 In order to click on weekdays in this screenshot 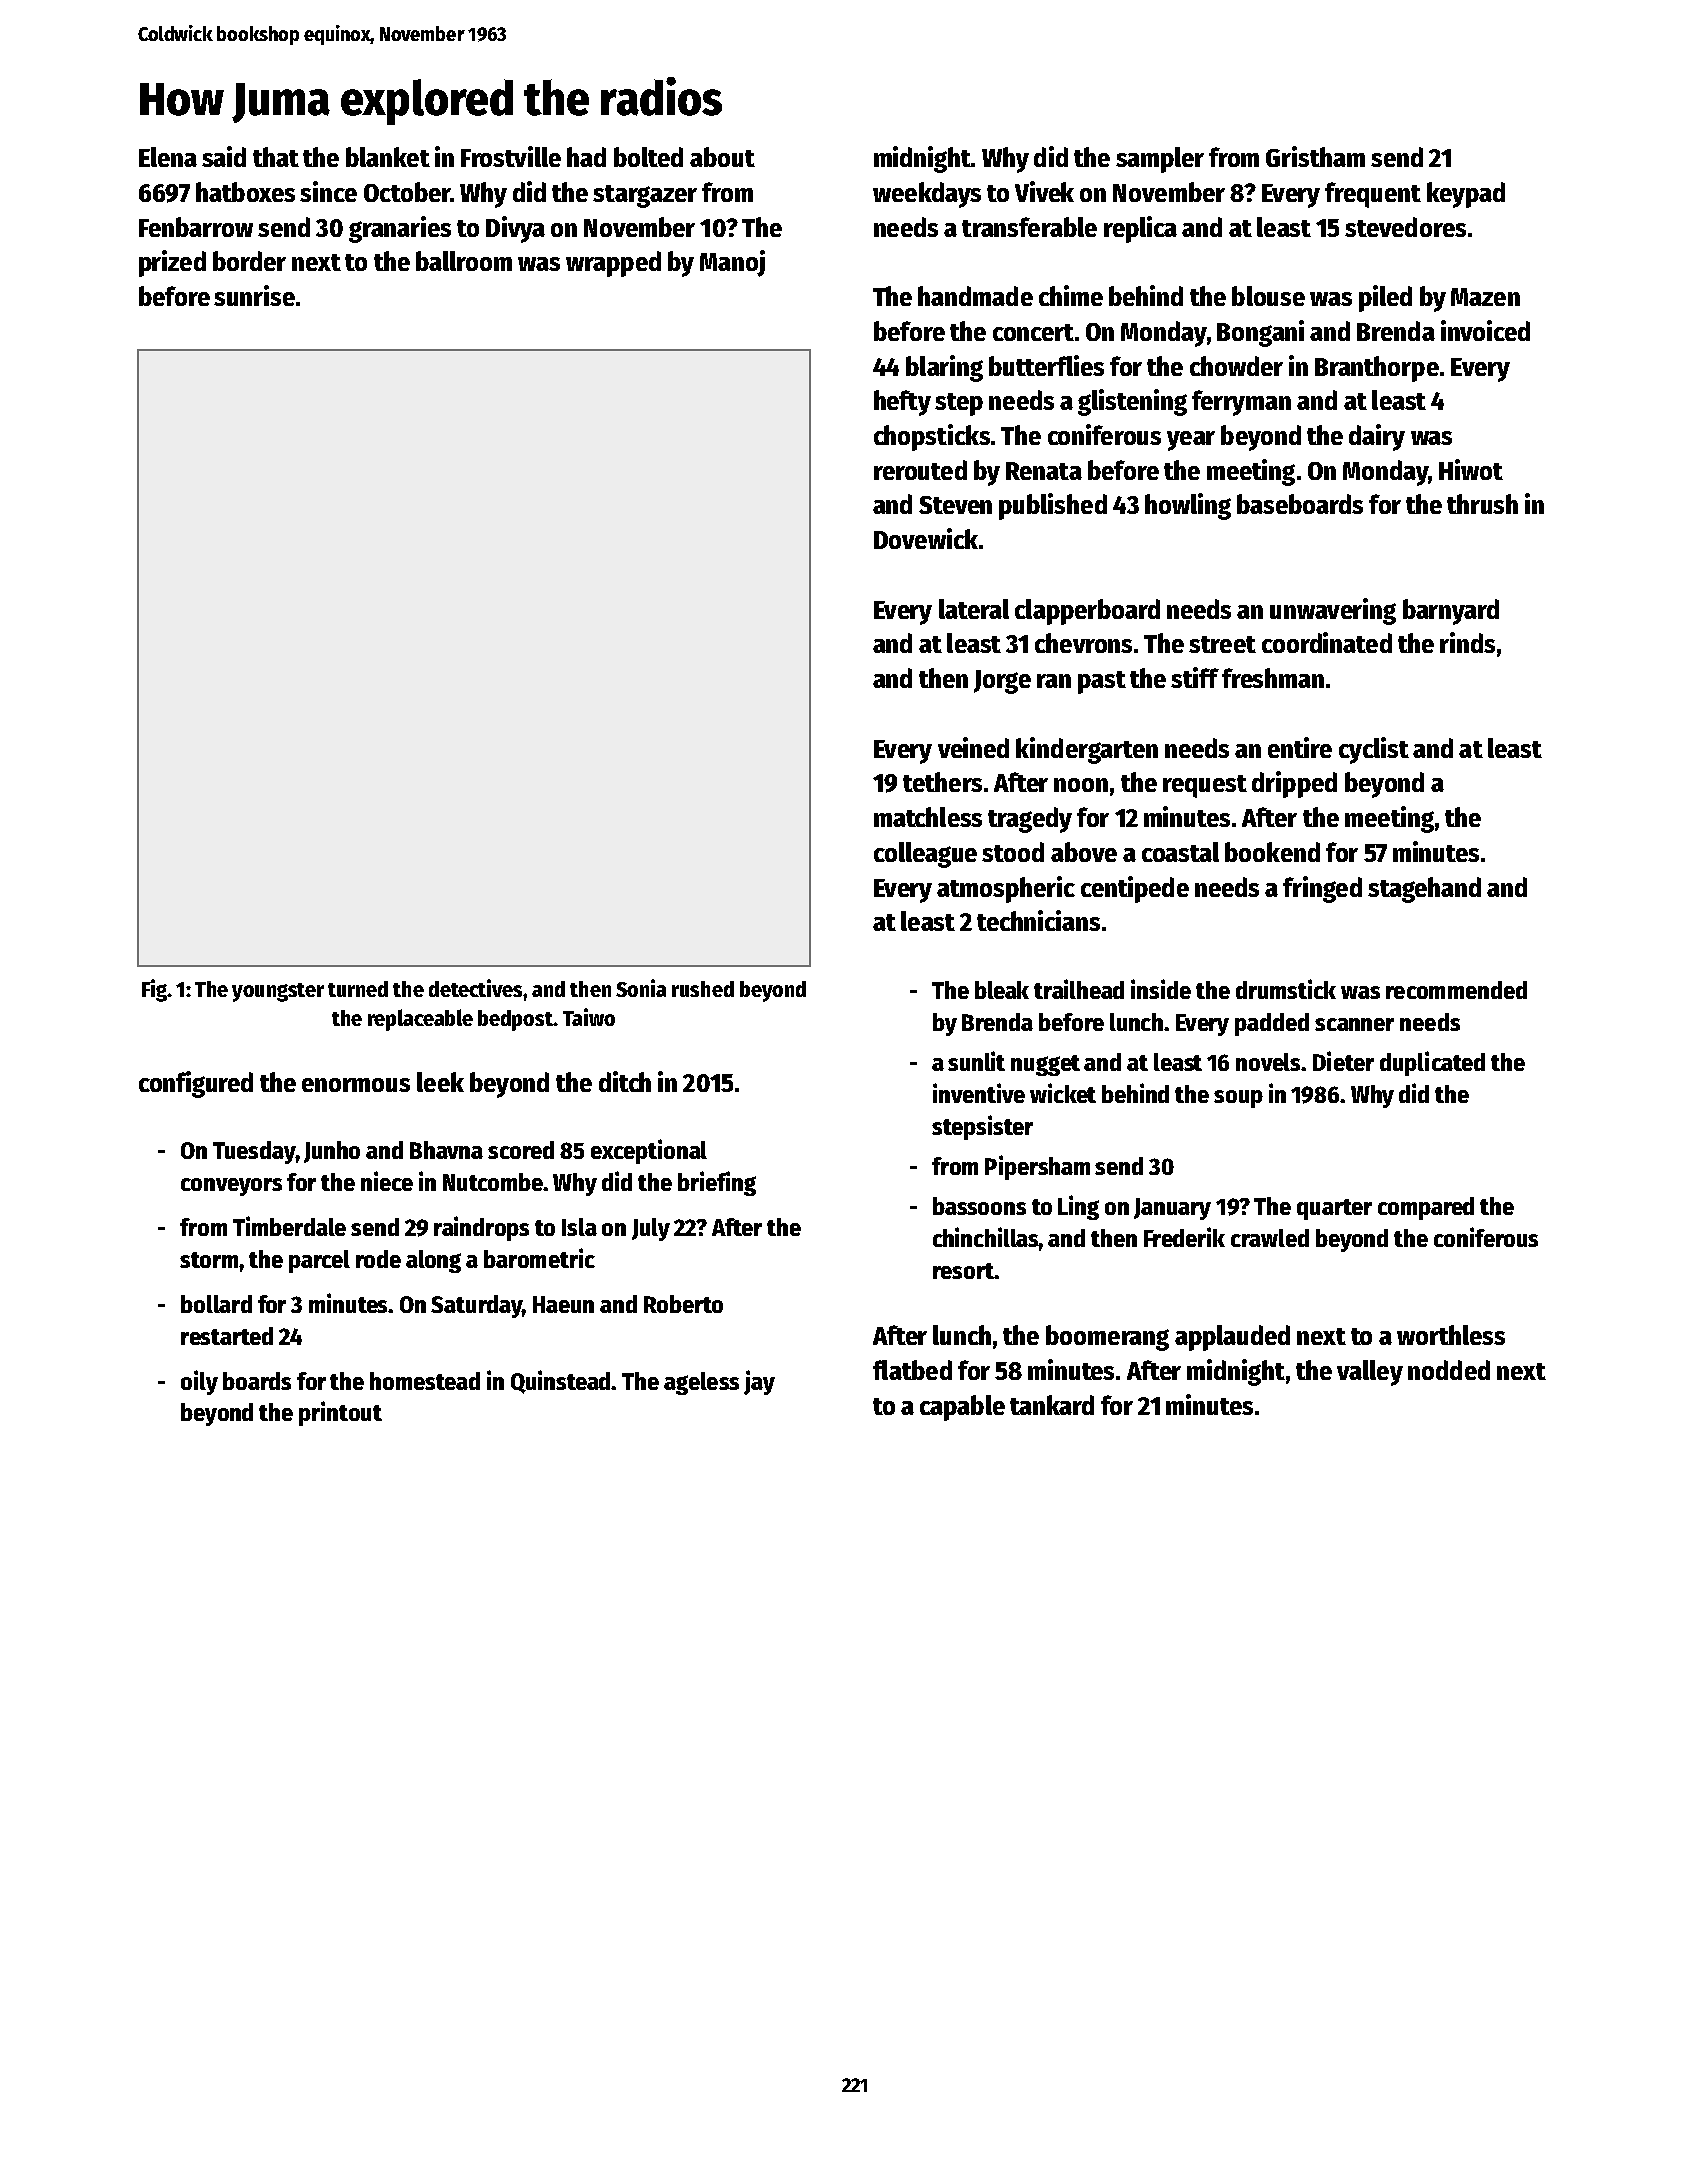, I will do `click(927, 195)`.
